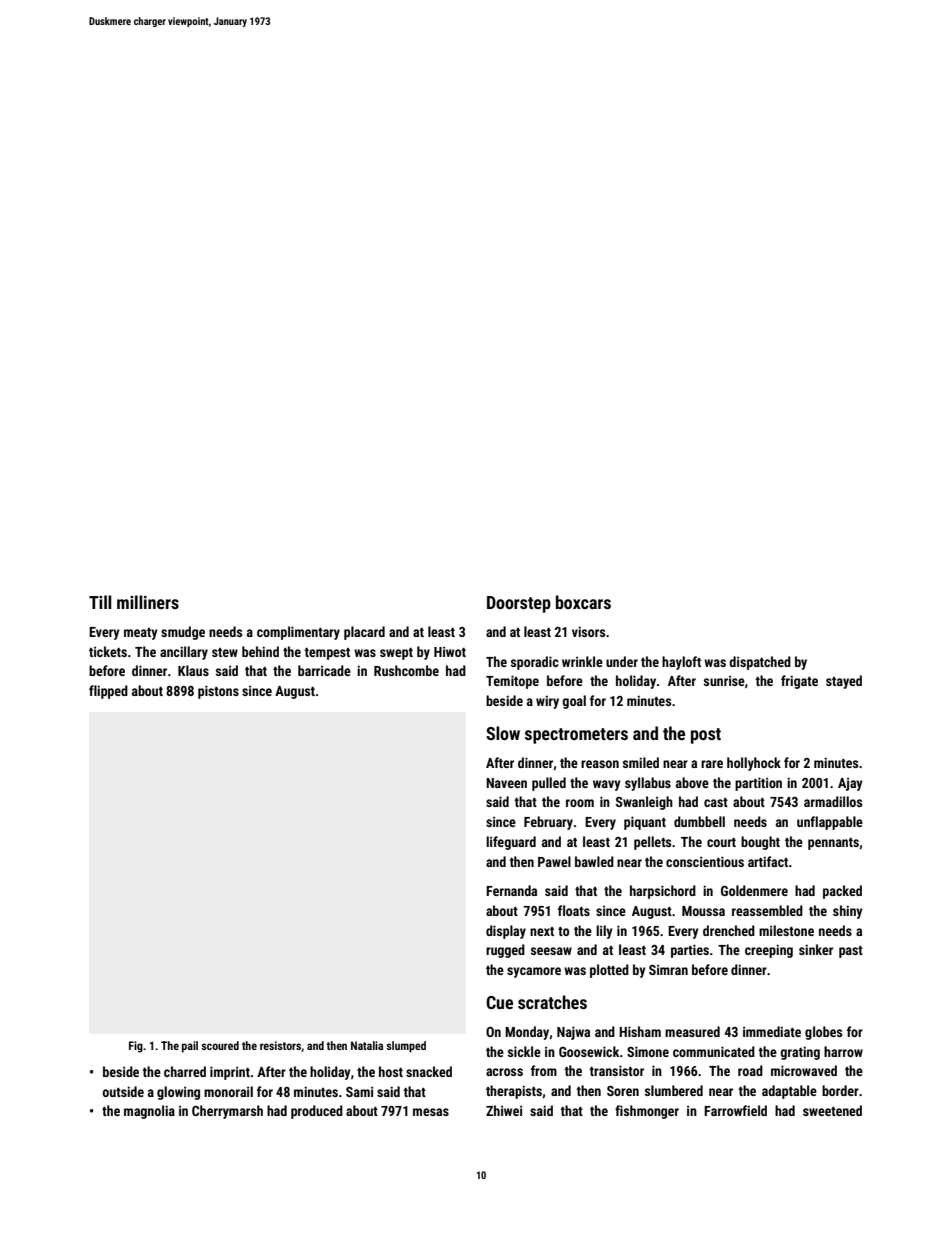 This page has height=1233, width=952. What do you see at coordinates (450, 652) in the page?
I see `Hiwot` at bounding box center [450, 652].
